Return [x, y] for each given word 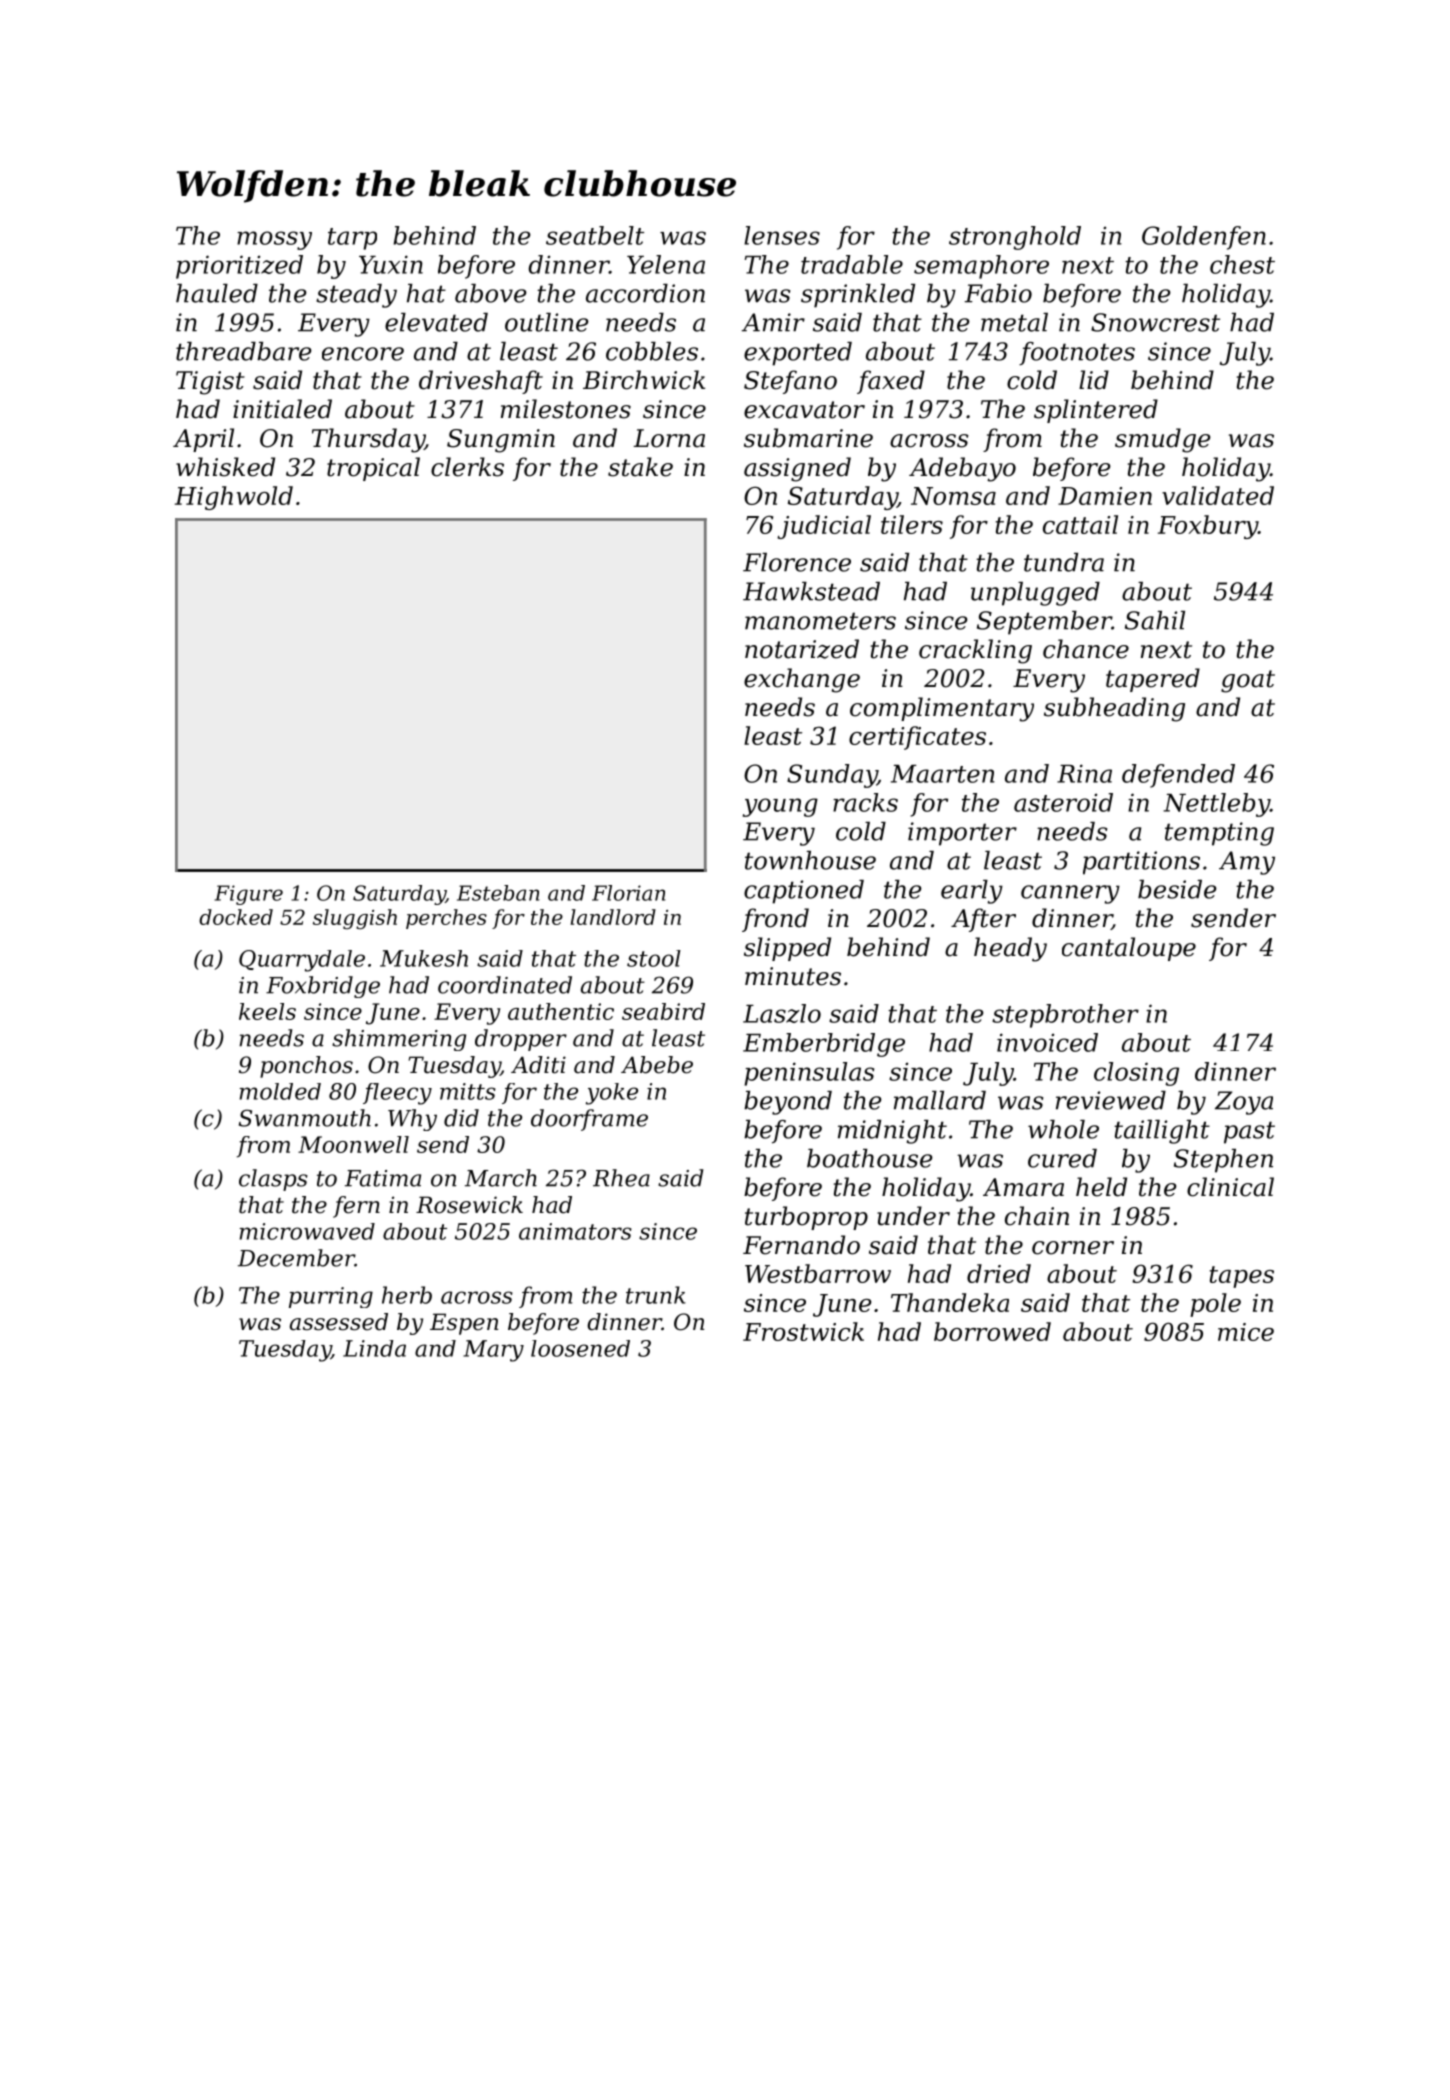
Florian [628, 893]
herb [407, 1295]
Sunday [832, 776]
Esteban [498, 893]
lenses [782, 235]
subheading [1114, 709]
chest [1242, 264]
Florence [797, 562]
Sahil [1155, 620]
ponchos [306, 1067]
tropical [373, 469]
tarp [352, 239]
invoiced [1047, 1042]
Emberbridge [824, 1045]
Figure [248, 895]
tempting [1219, 834]
